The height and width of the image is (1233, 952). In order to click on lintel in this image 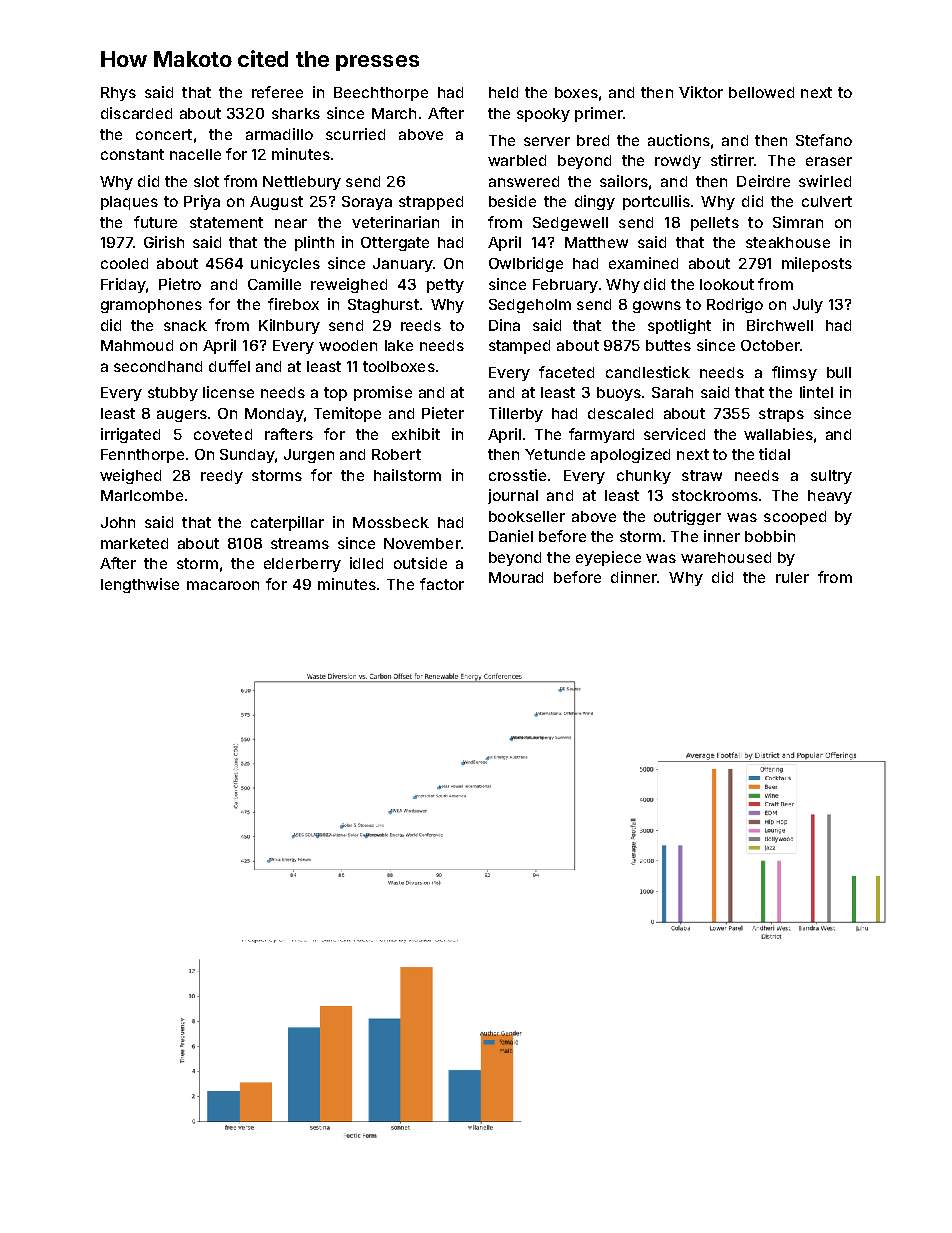, I will do `click(816, 392)`.
